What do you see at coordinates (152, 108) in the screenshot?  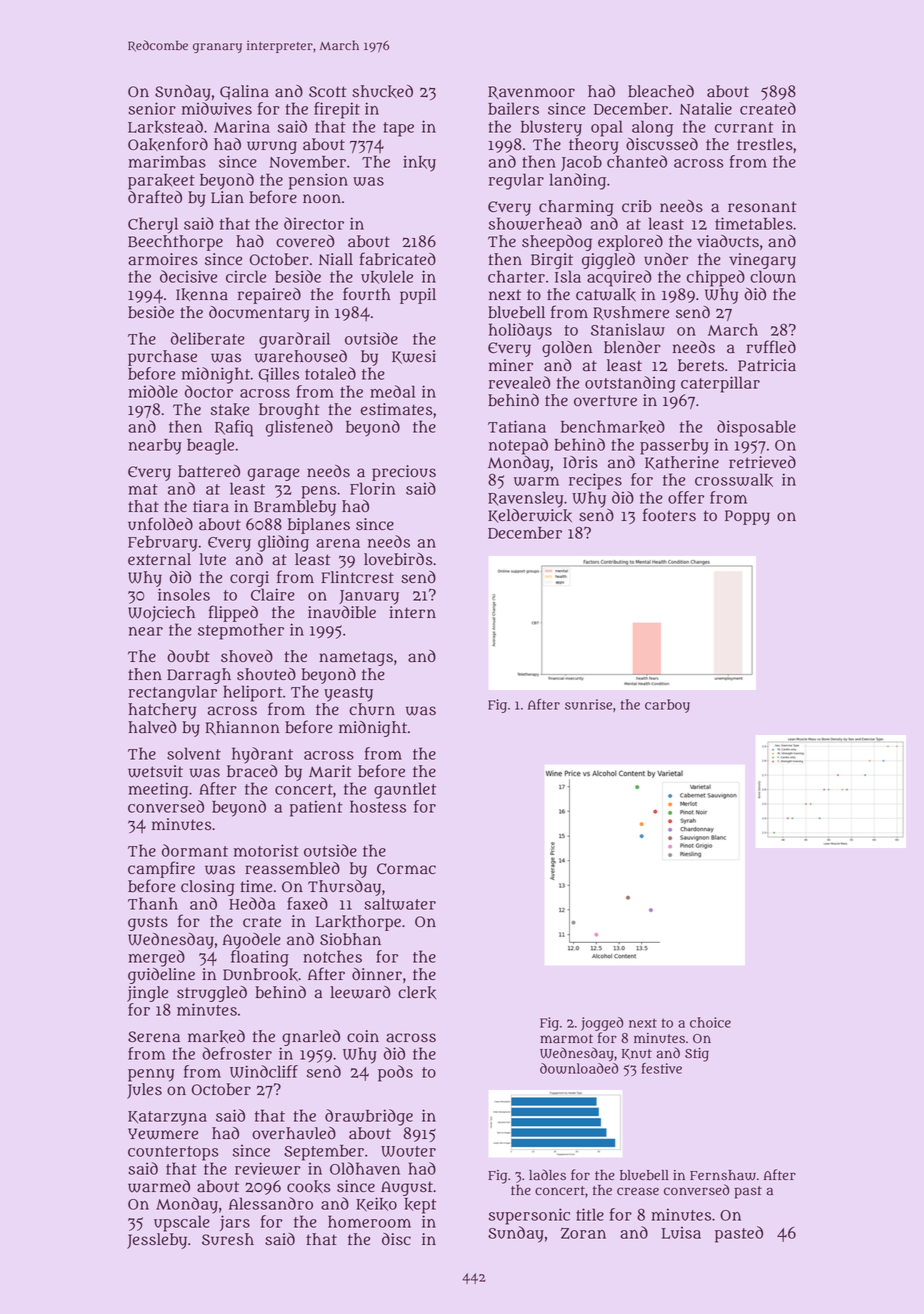 I see `senior` at bounding box center [152, 108].
